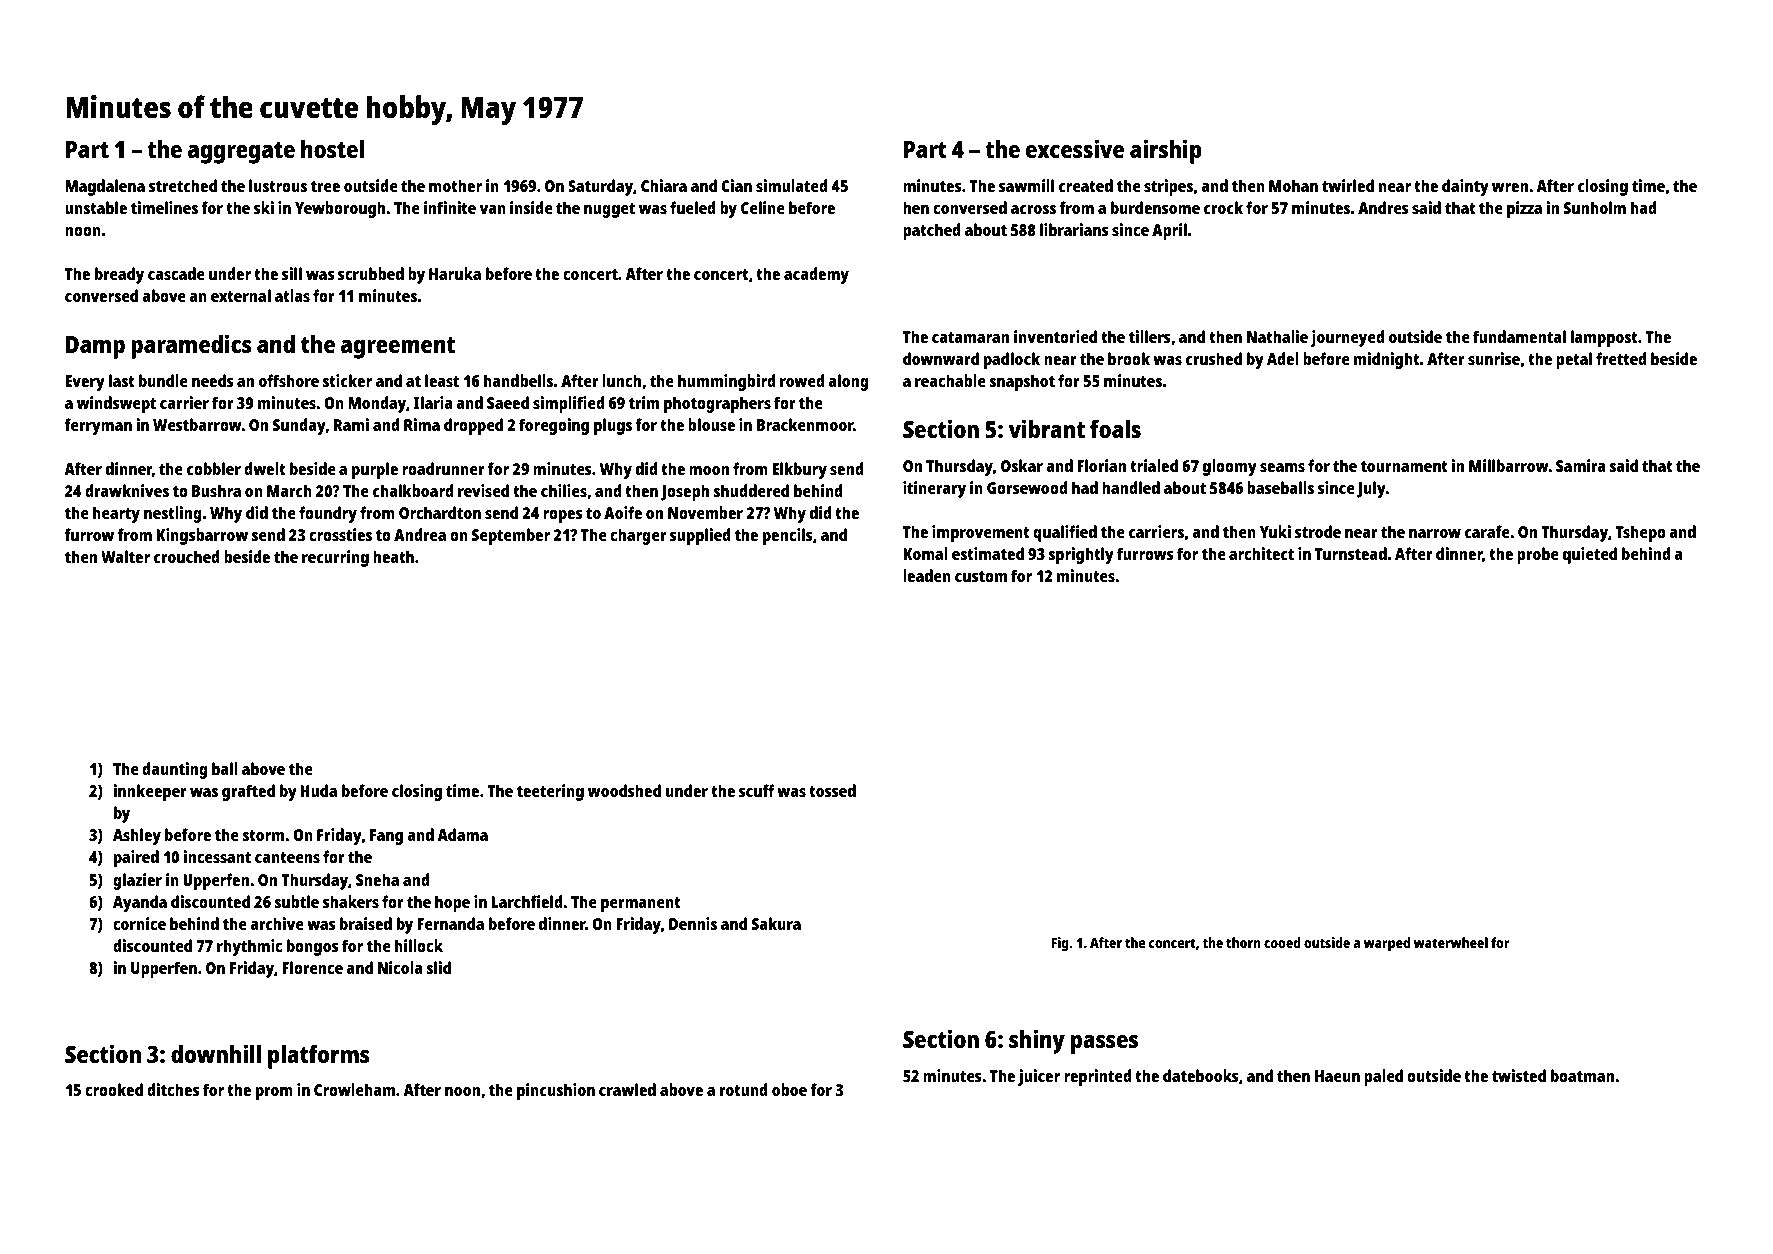  What do you see at coordinates (299, 426) in the page?
I see `Sunday` at bounding box center [299, 426].
